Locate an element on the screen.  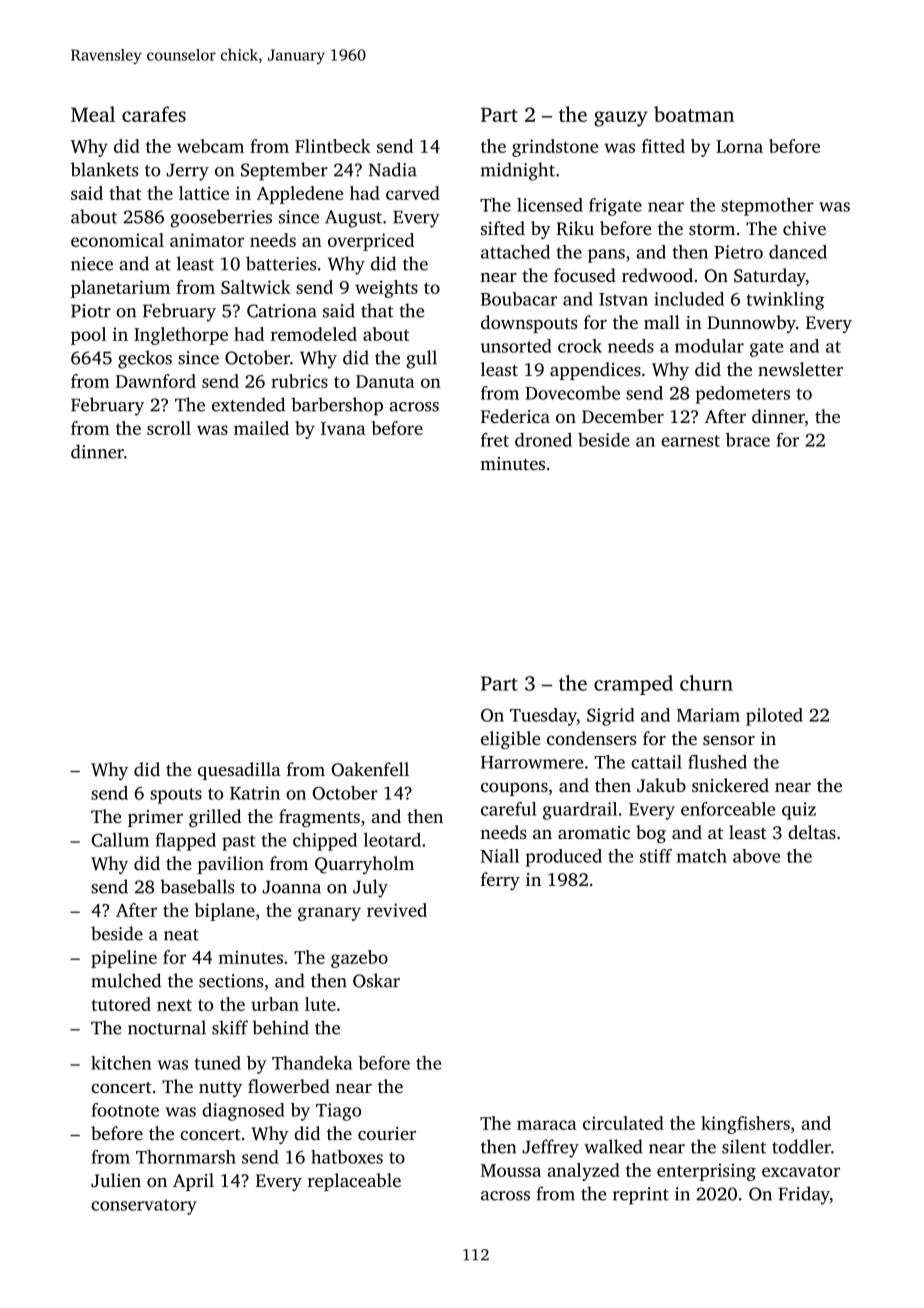
Riku is located at coordinates (575, 228).
